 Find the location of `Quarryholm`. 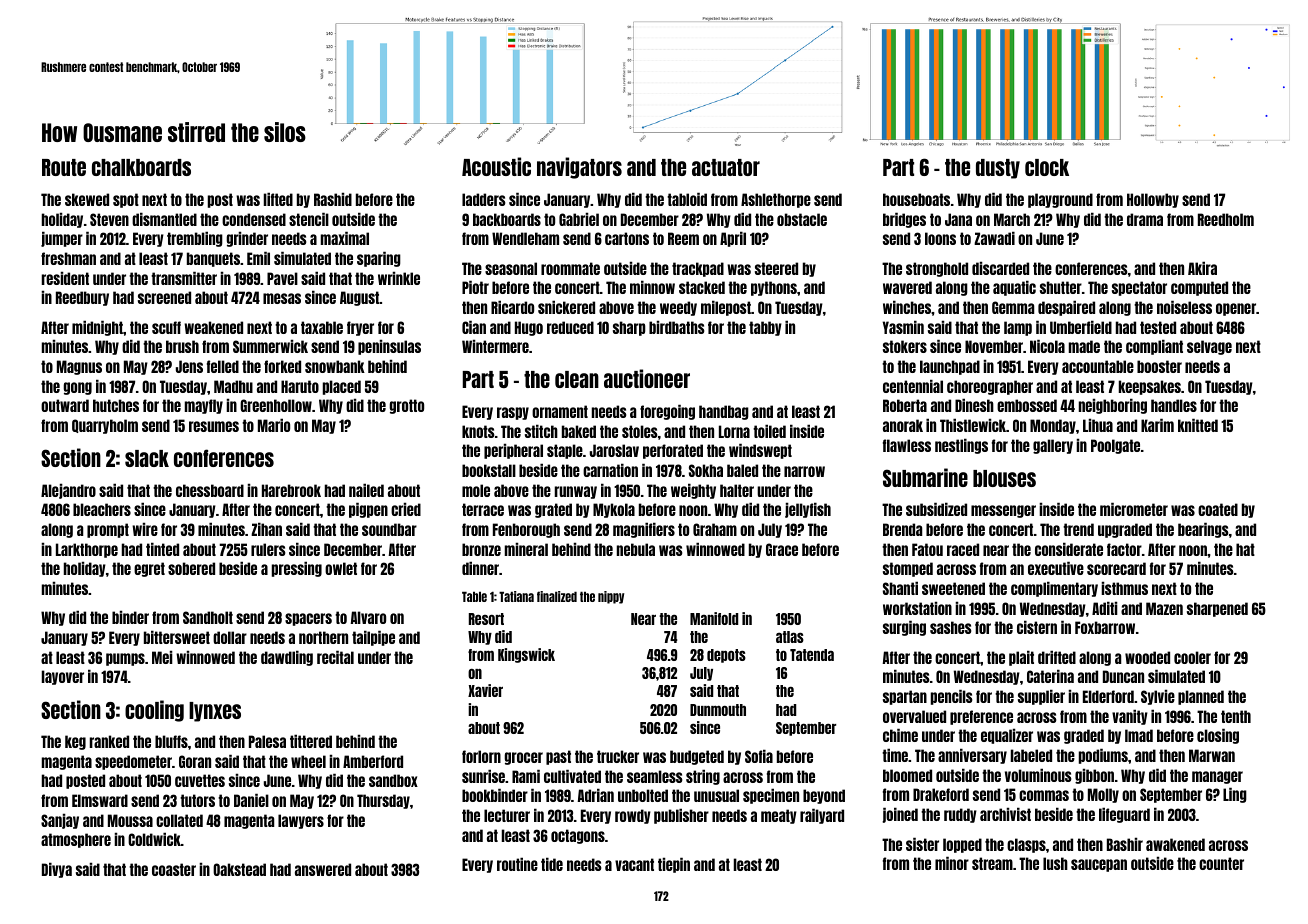

Quarryholm is located at coordinates (105, 426).
